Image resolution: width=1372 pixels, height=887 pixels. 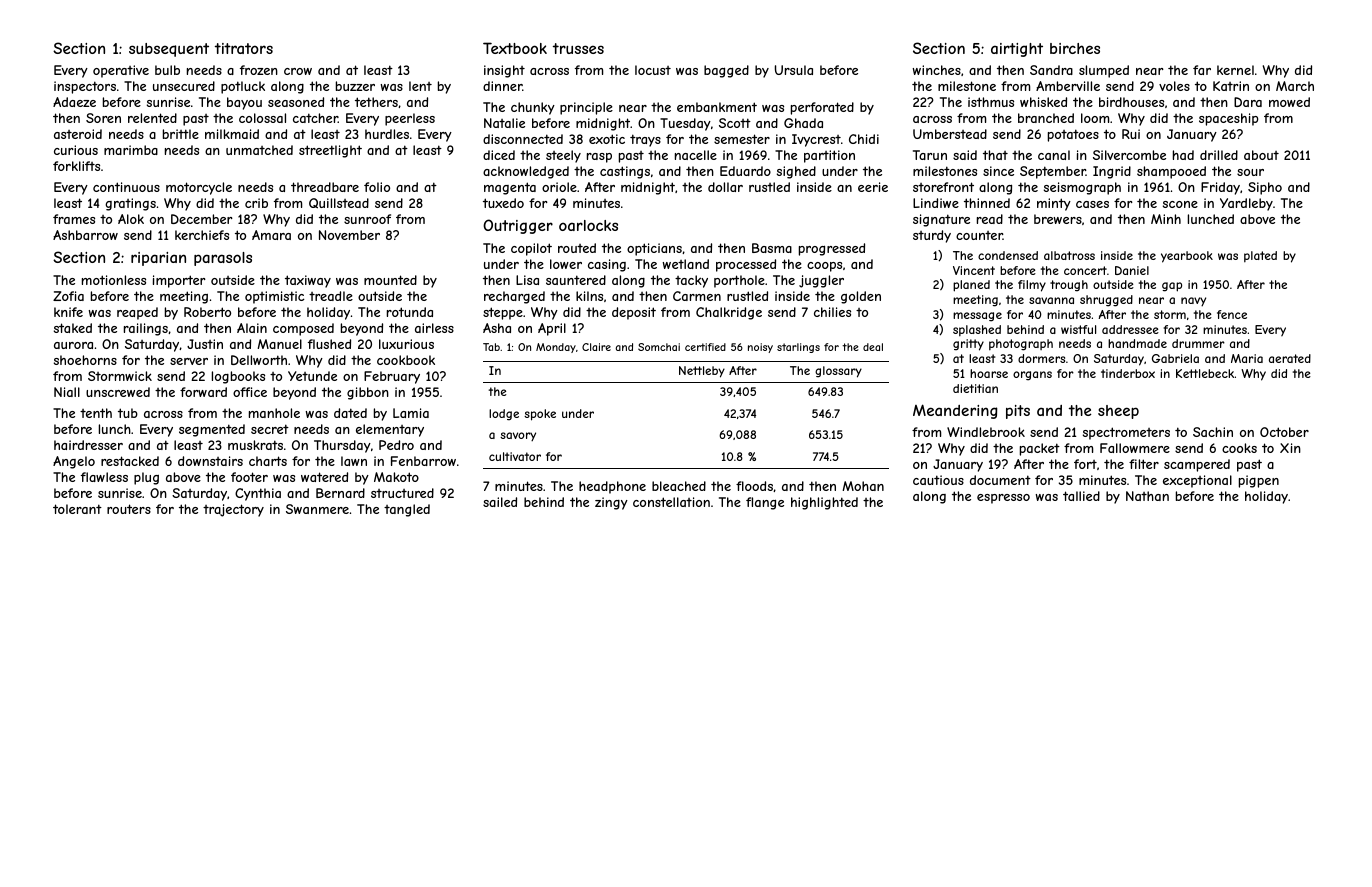 I want to click on birdhouses, so click(x=1131, y=102).
